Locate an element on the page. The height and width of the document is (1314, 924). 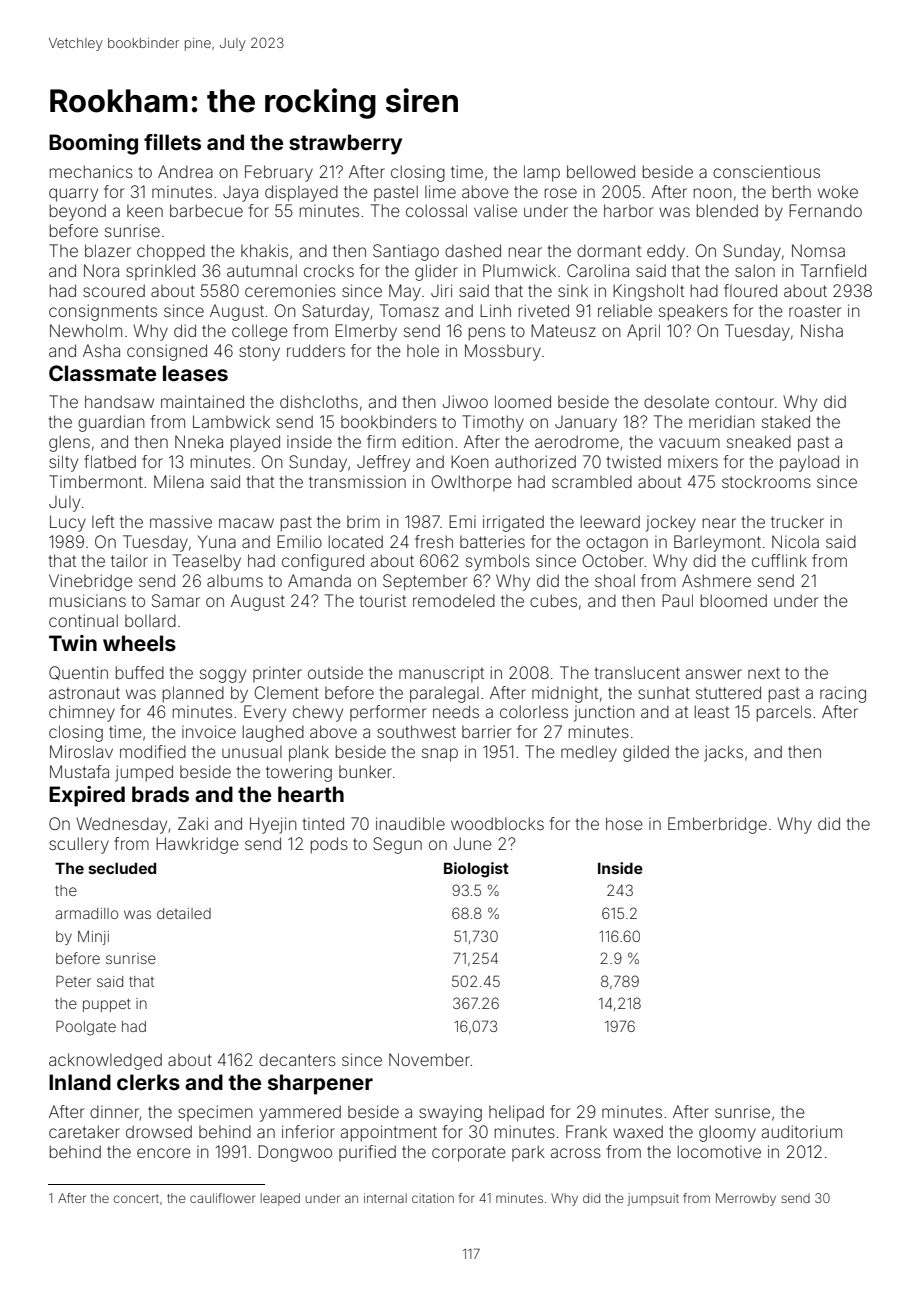
conscientious is located at coordinates (766, 171).
